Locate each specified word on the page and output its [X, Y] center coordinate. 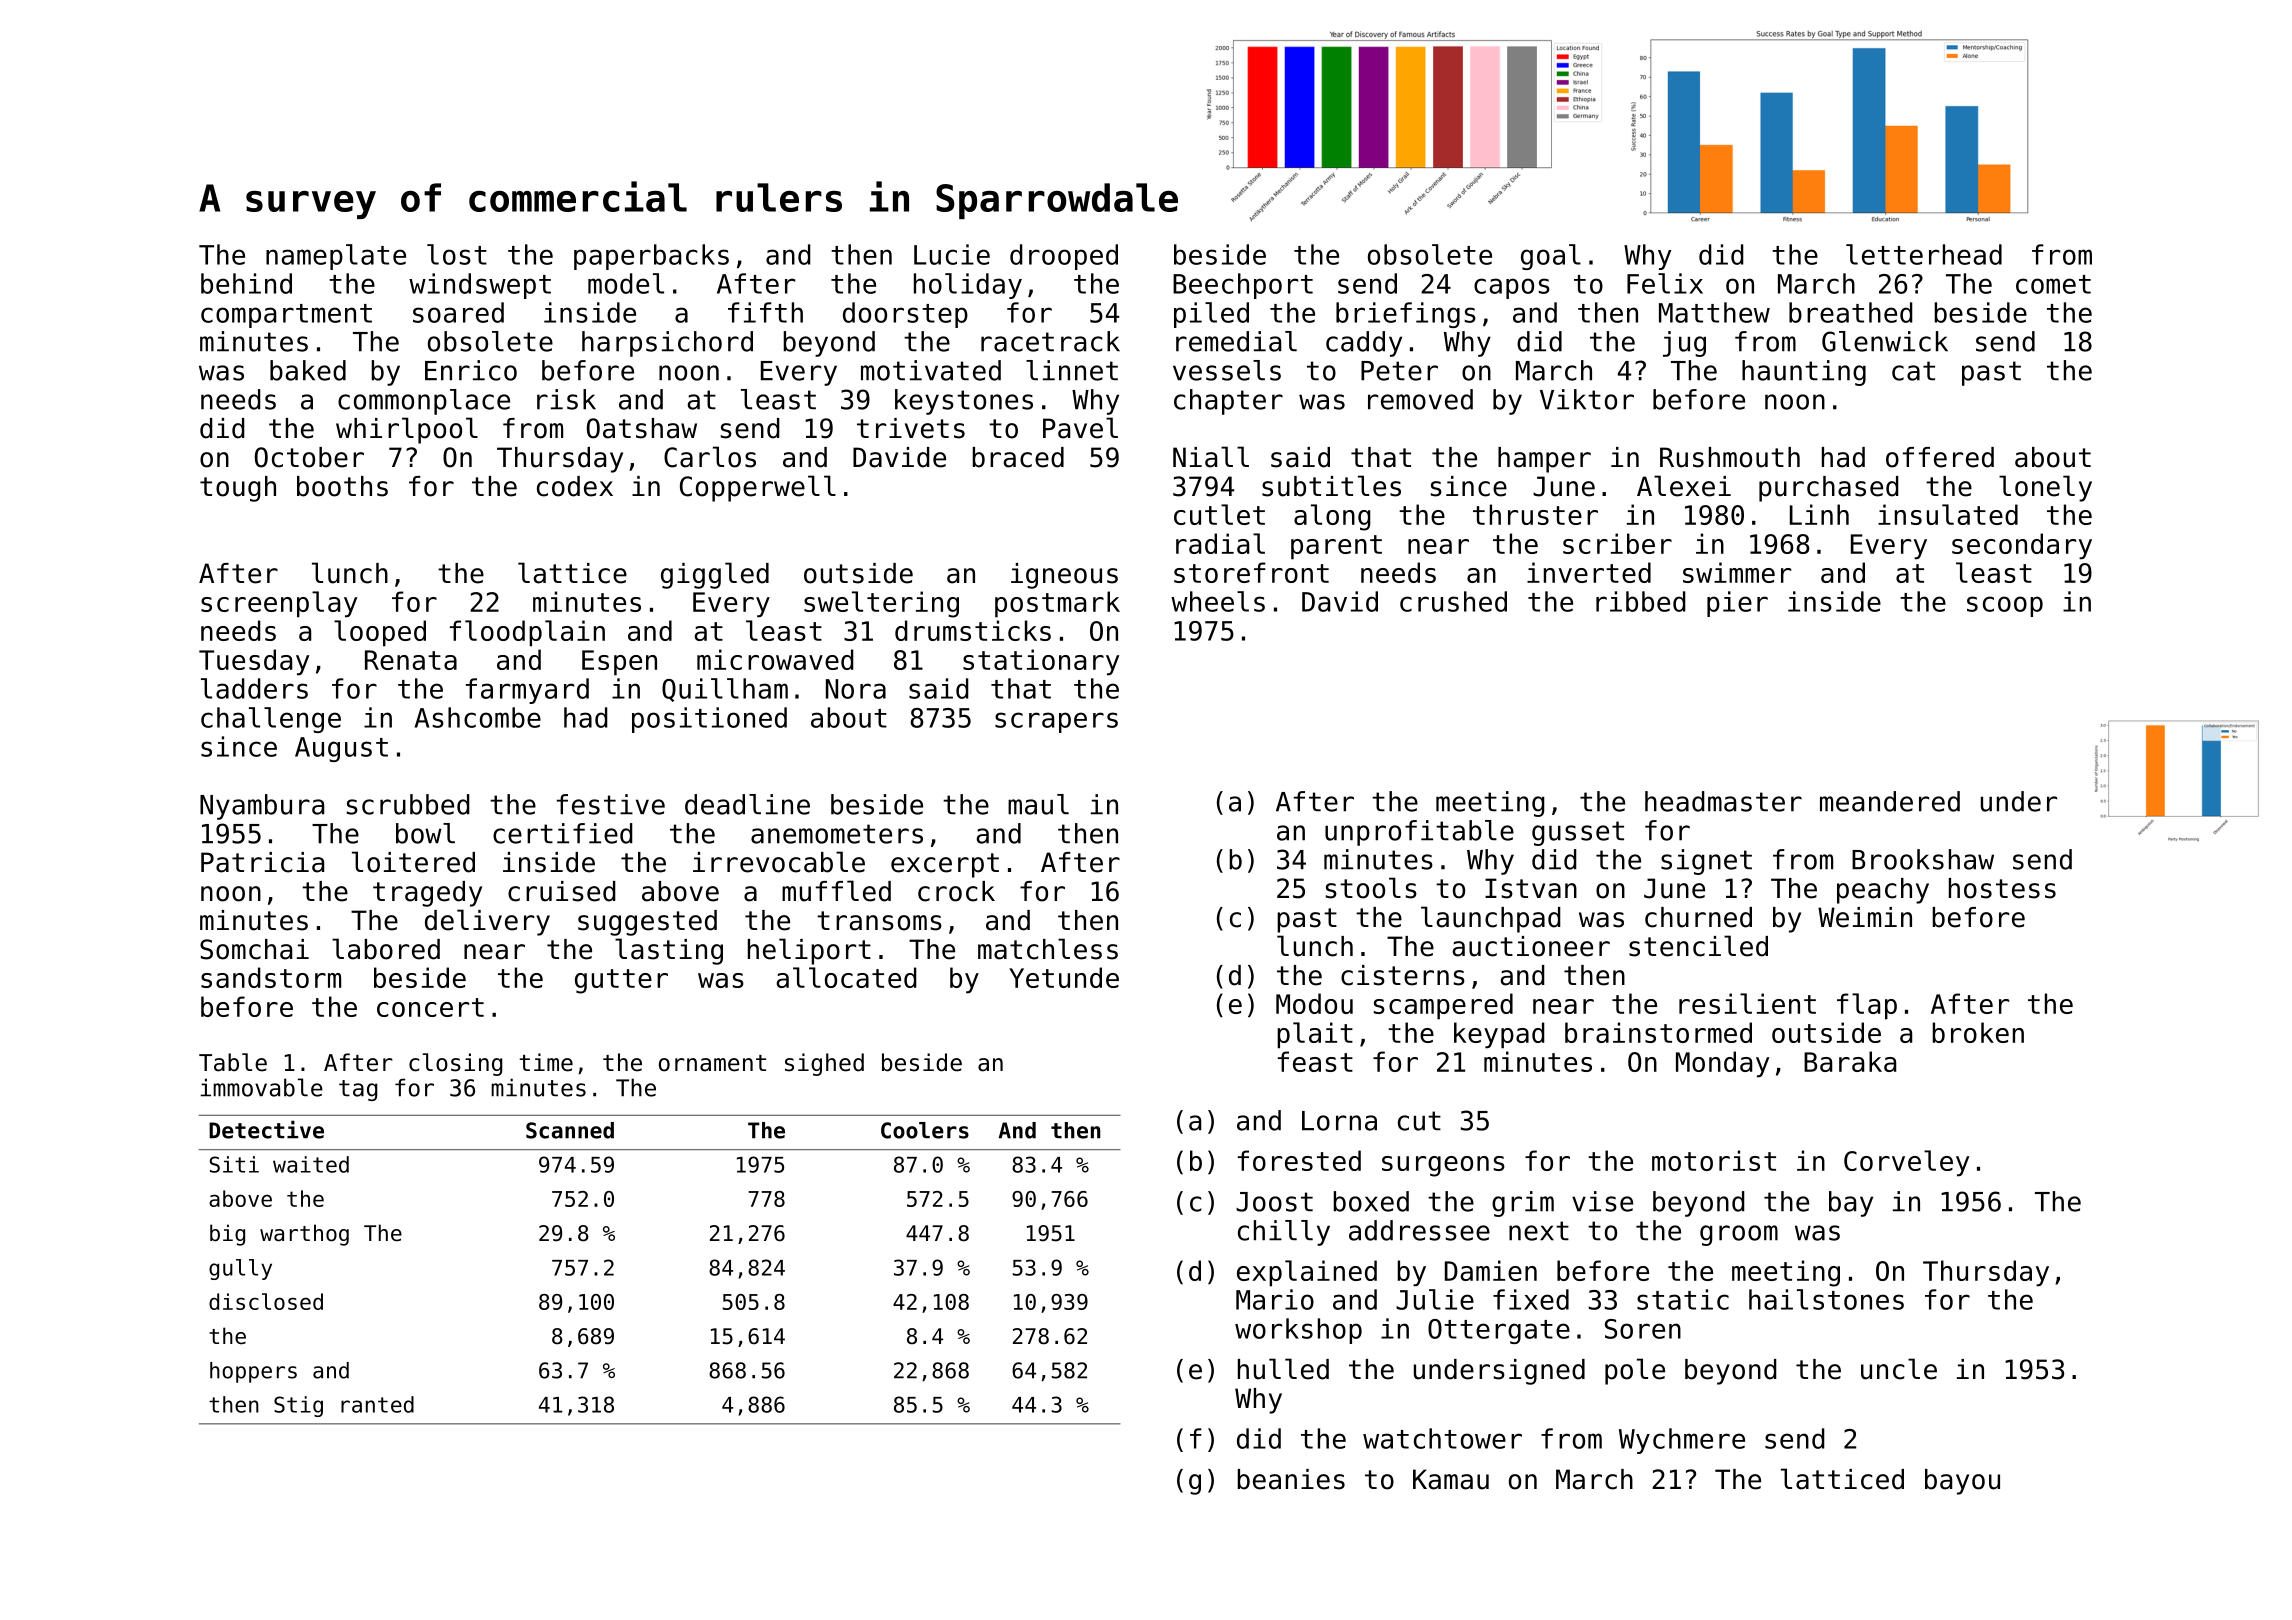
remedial [1236, 341]
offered [1940, 457]
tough [238, 489]
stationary [1041, 662]
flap [1867, 1006]
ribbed [1641, 601]
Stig [298, 1406]
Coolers [925, 1130]
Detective [266, 1130]
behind [246, 283]
